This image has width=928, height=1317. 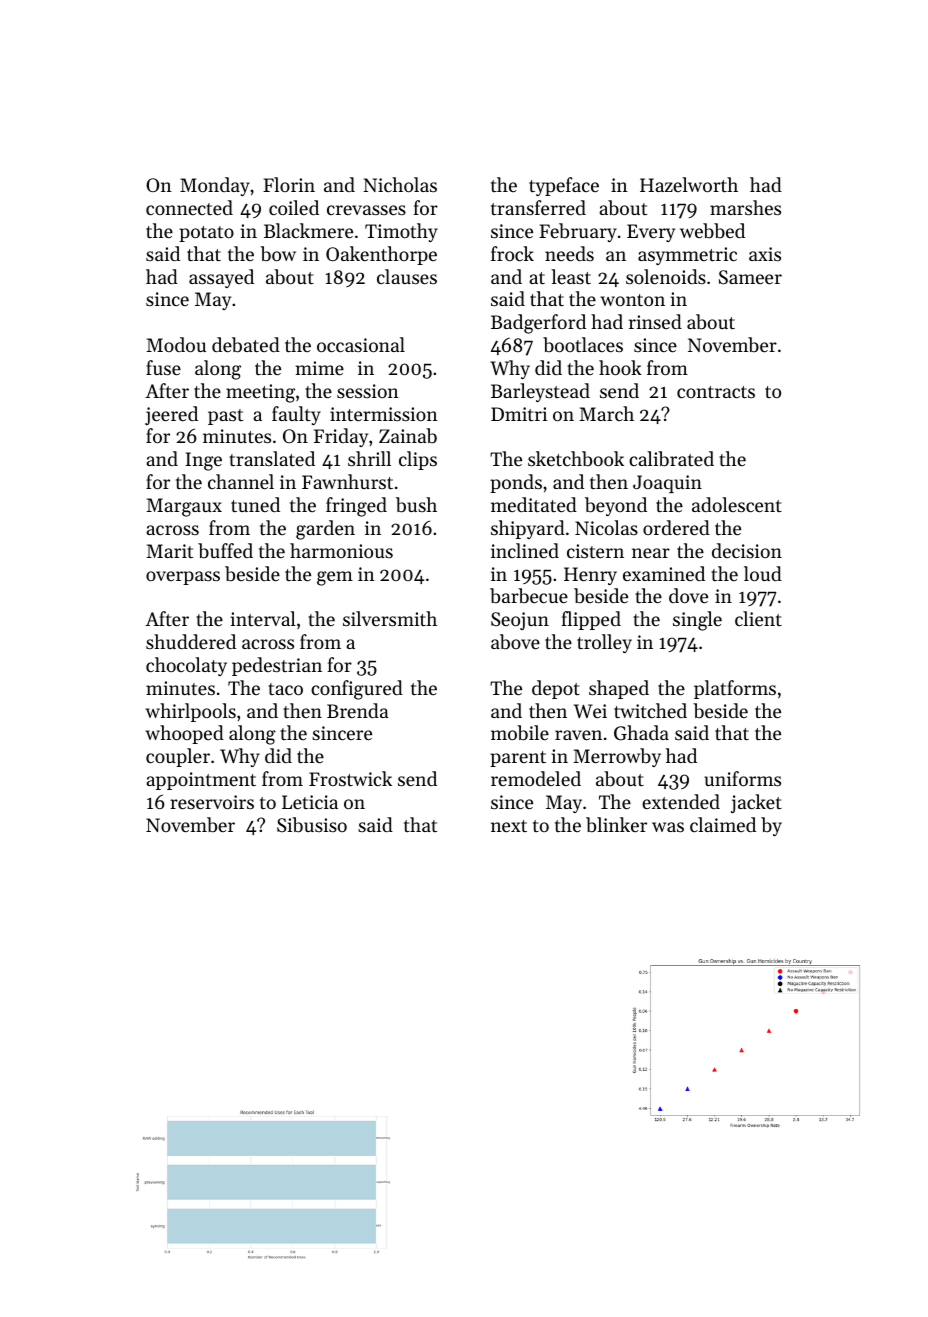 What do you see at coordinates (263, 618) in the image?
I see `interval` at bounding box center [263, 618].
